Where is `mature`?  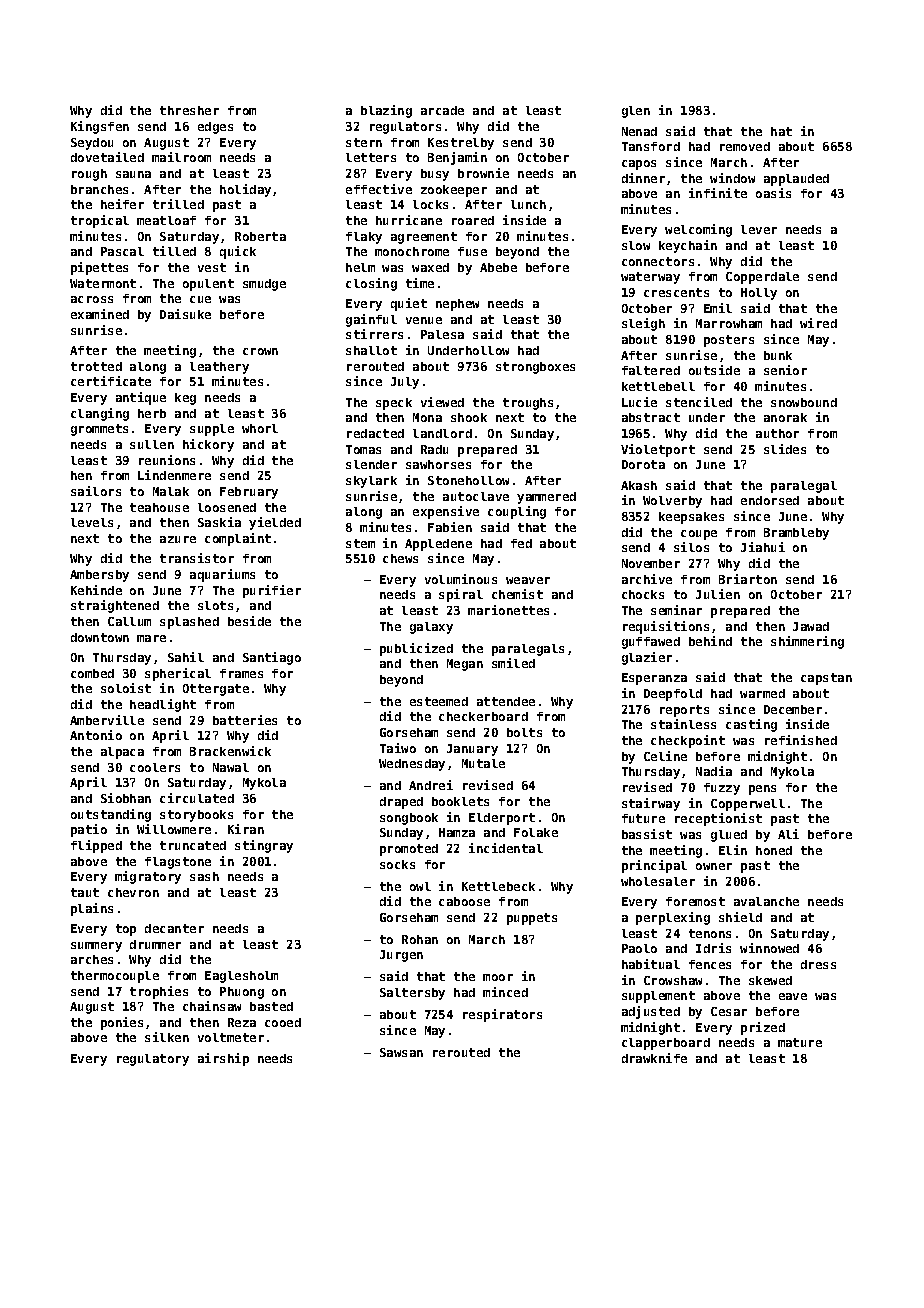
mature is located at coordinates (800, 1042).
